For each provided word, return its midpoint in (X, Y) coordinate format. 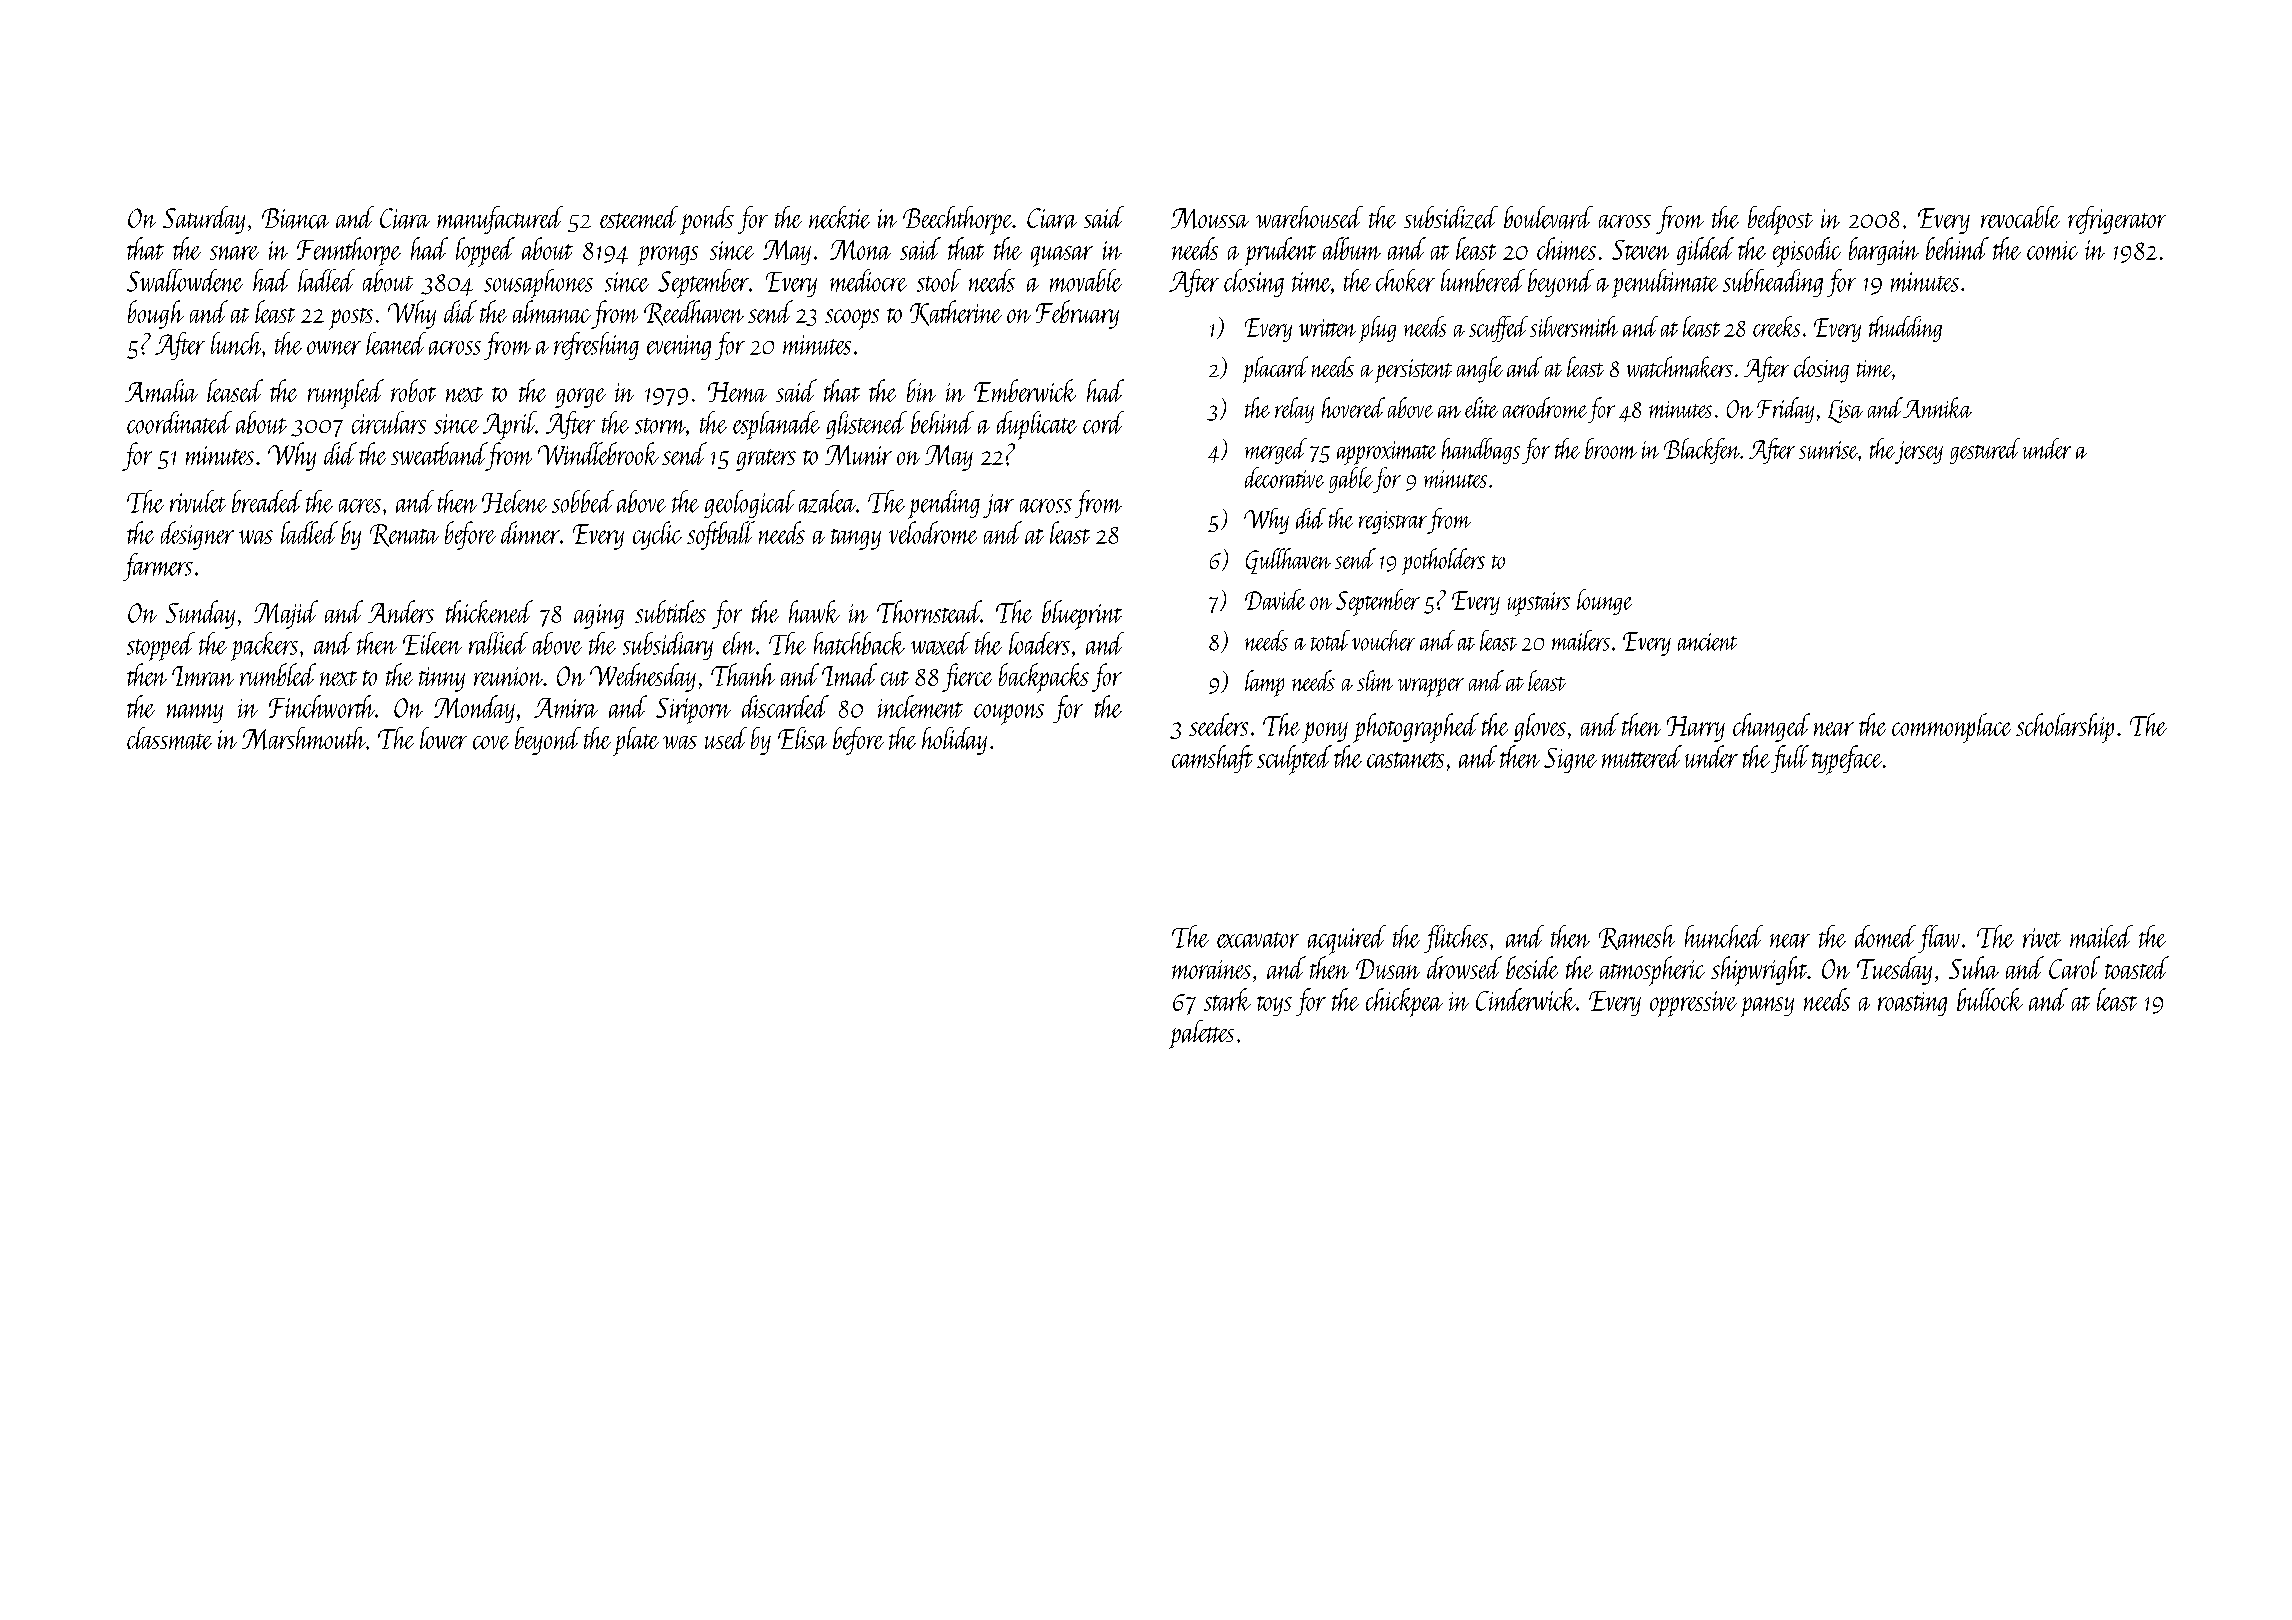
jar (998, 506)
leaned (396, 343)
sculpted (1294, 760)
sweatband (439, 453)
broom (1611, 448)
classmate (169, 738)
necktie (839, 217)
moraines (1211, 969)
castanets (1405, 760)
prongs (668, 256)
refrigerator (2117, 220)
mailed (2101, 936)
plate (636, 741)
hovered (1353, 407)
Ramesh (1637, 937)
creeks (1776, 326)
